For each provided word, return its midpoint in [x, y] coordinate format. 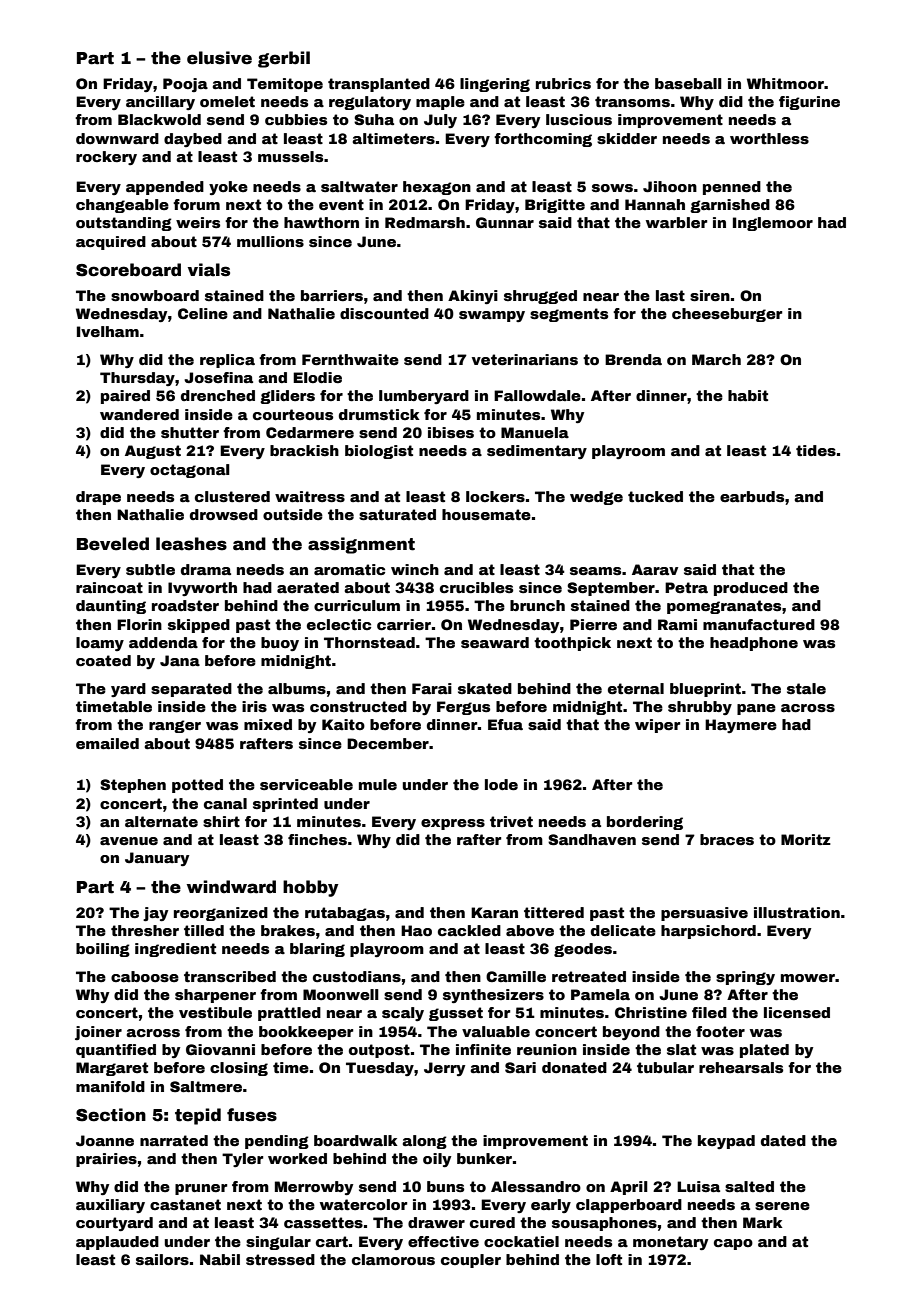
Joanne [105, 1140]
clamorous [393, 1259]
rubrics [563, 83]
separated [191, 690]
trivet [511, 821]
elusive [219, 58]
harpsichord [708, 932]
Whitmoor [785, 83]
